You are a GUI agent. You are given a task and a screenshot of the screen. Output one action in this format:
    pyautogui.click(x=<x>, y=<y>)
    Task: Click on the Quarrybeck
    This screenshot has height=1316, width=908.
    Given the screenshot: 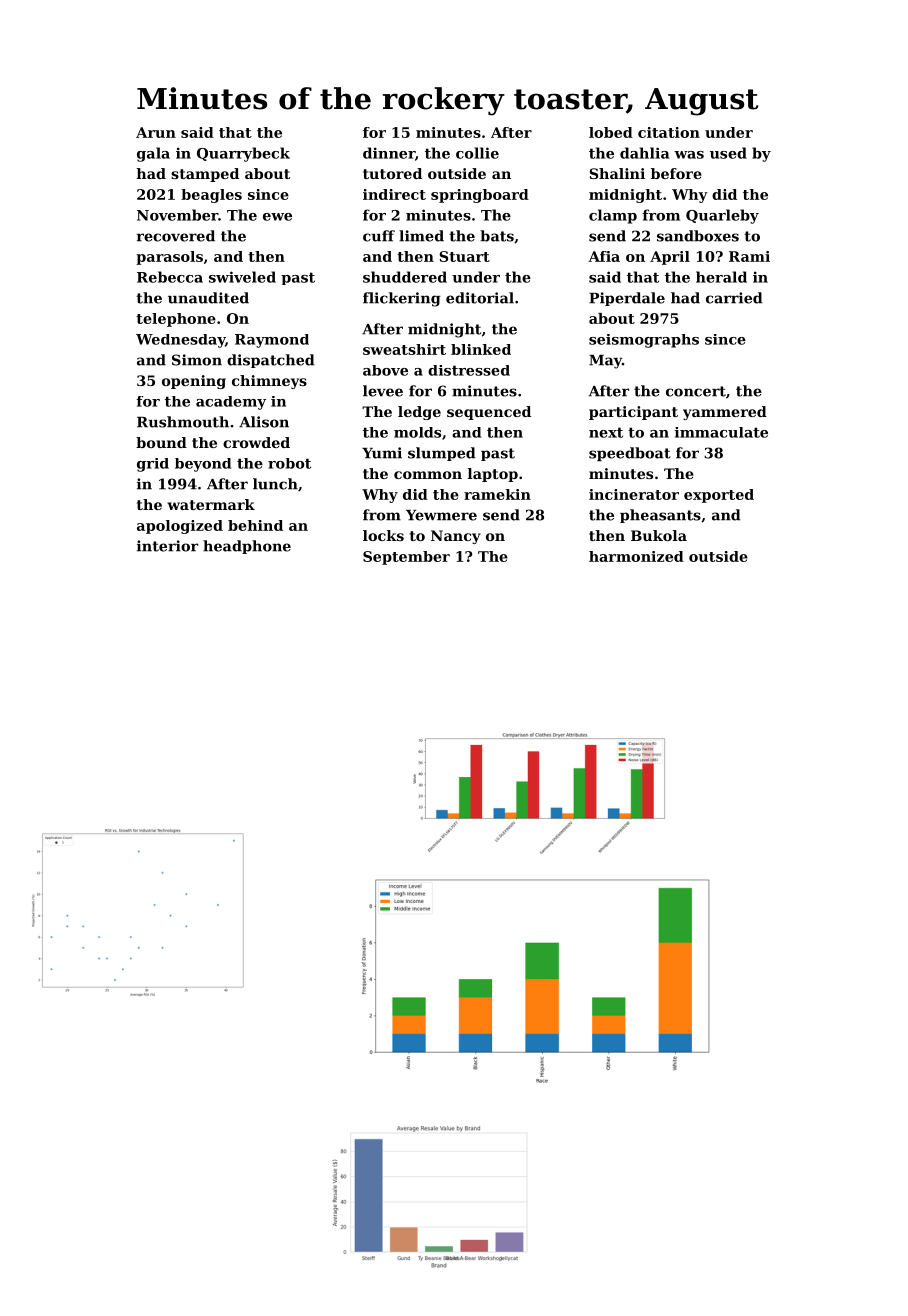 What is the action you would take?
    pyautogui.click(x=243, y=154)
